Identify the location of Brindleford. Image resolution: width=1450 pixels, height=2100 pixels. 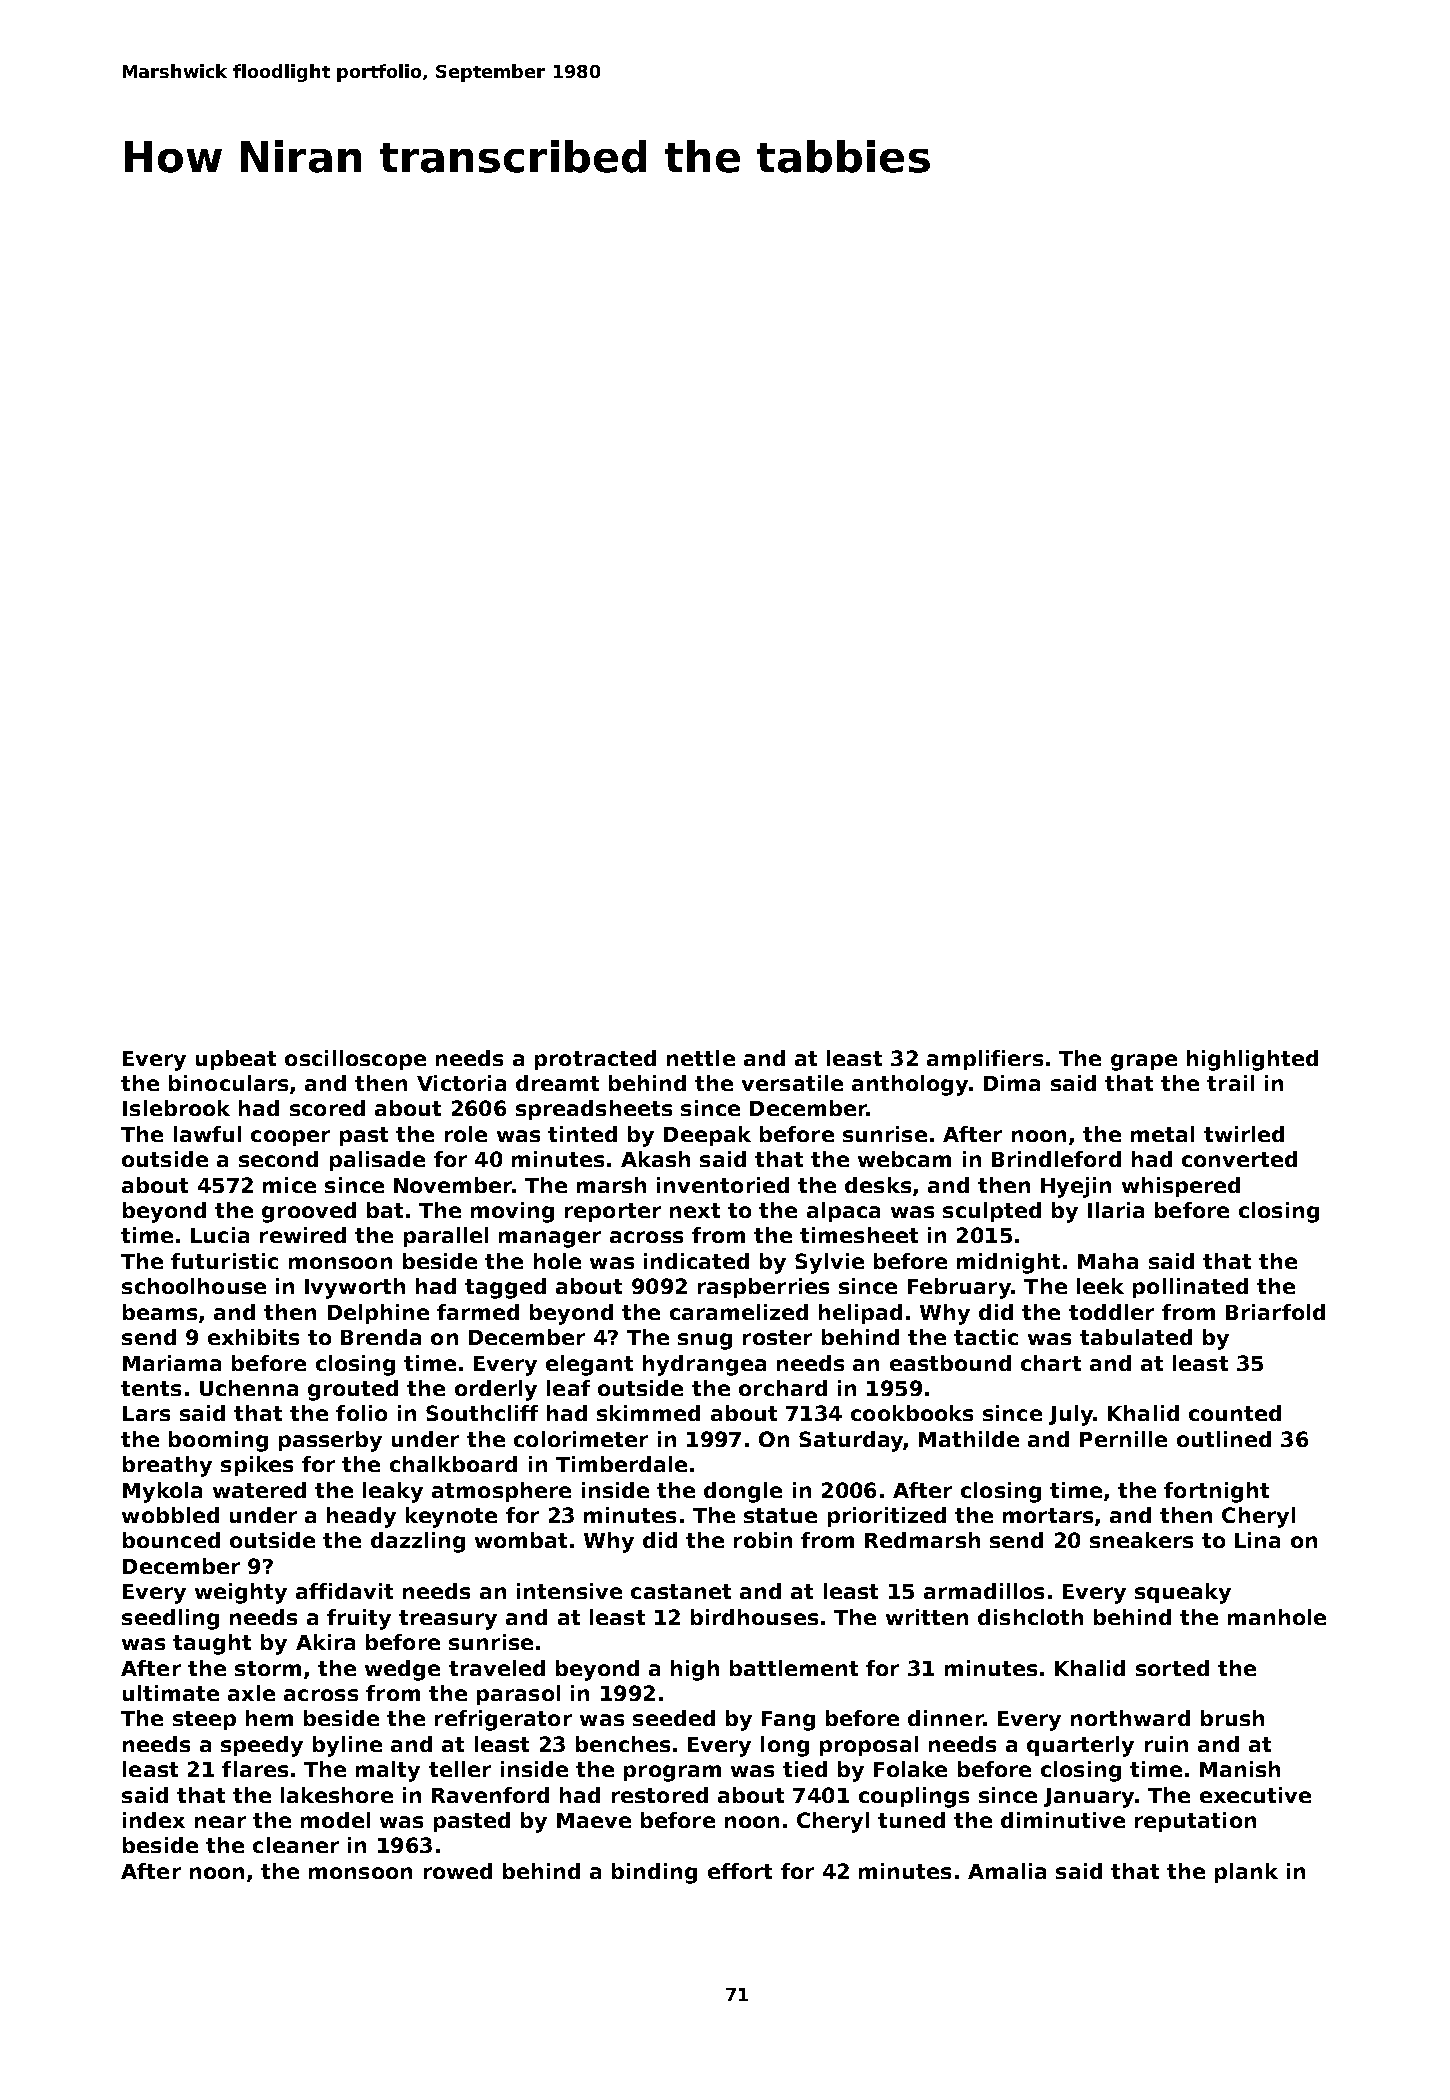
(1056, 1159).
